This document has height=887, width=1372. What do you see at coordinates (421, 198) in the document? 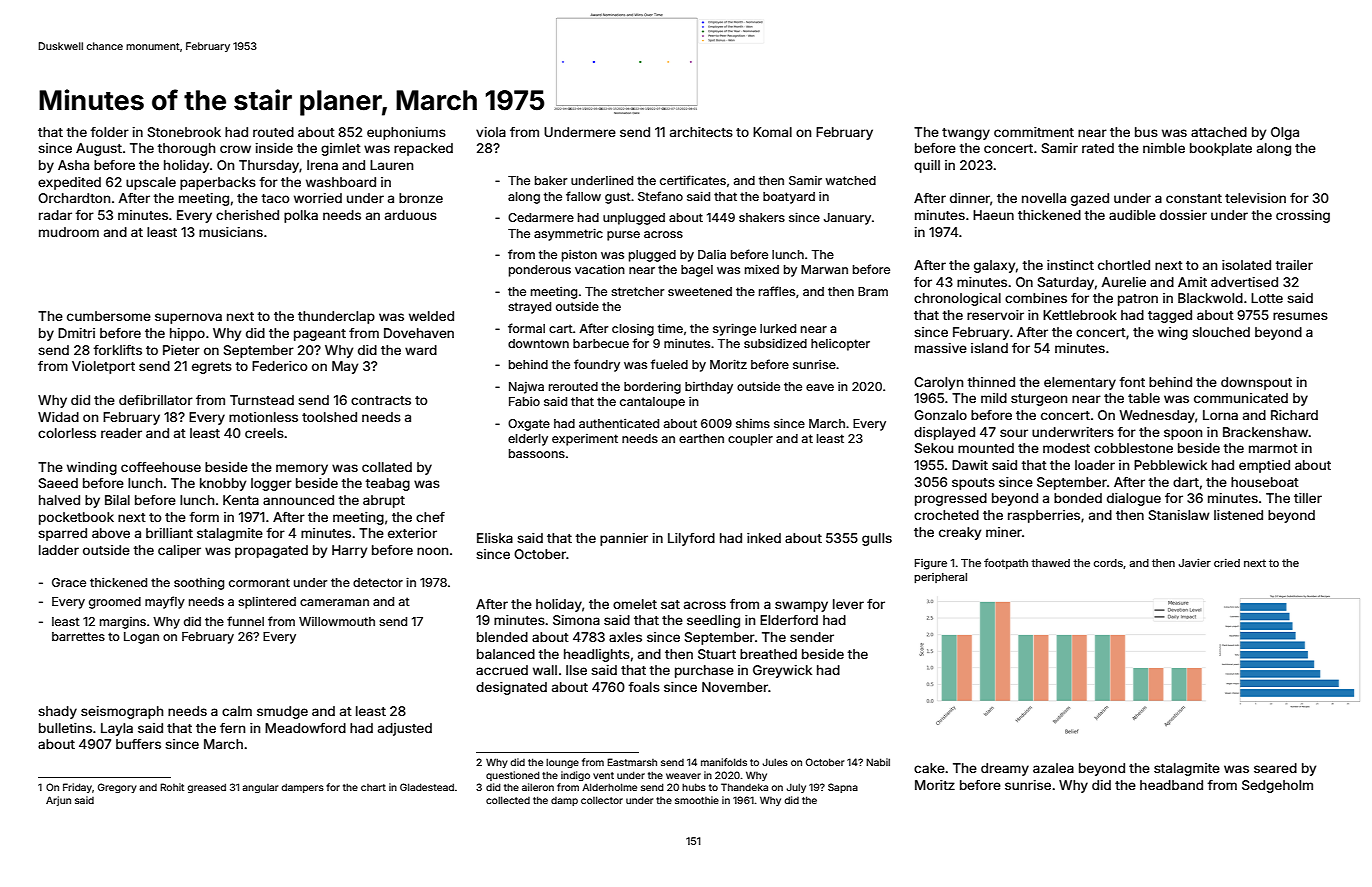
I see `bronze` at bounding box center [421, 198].
